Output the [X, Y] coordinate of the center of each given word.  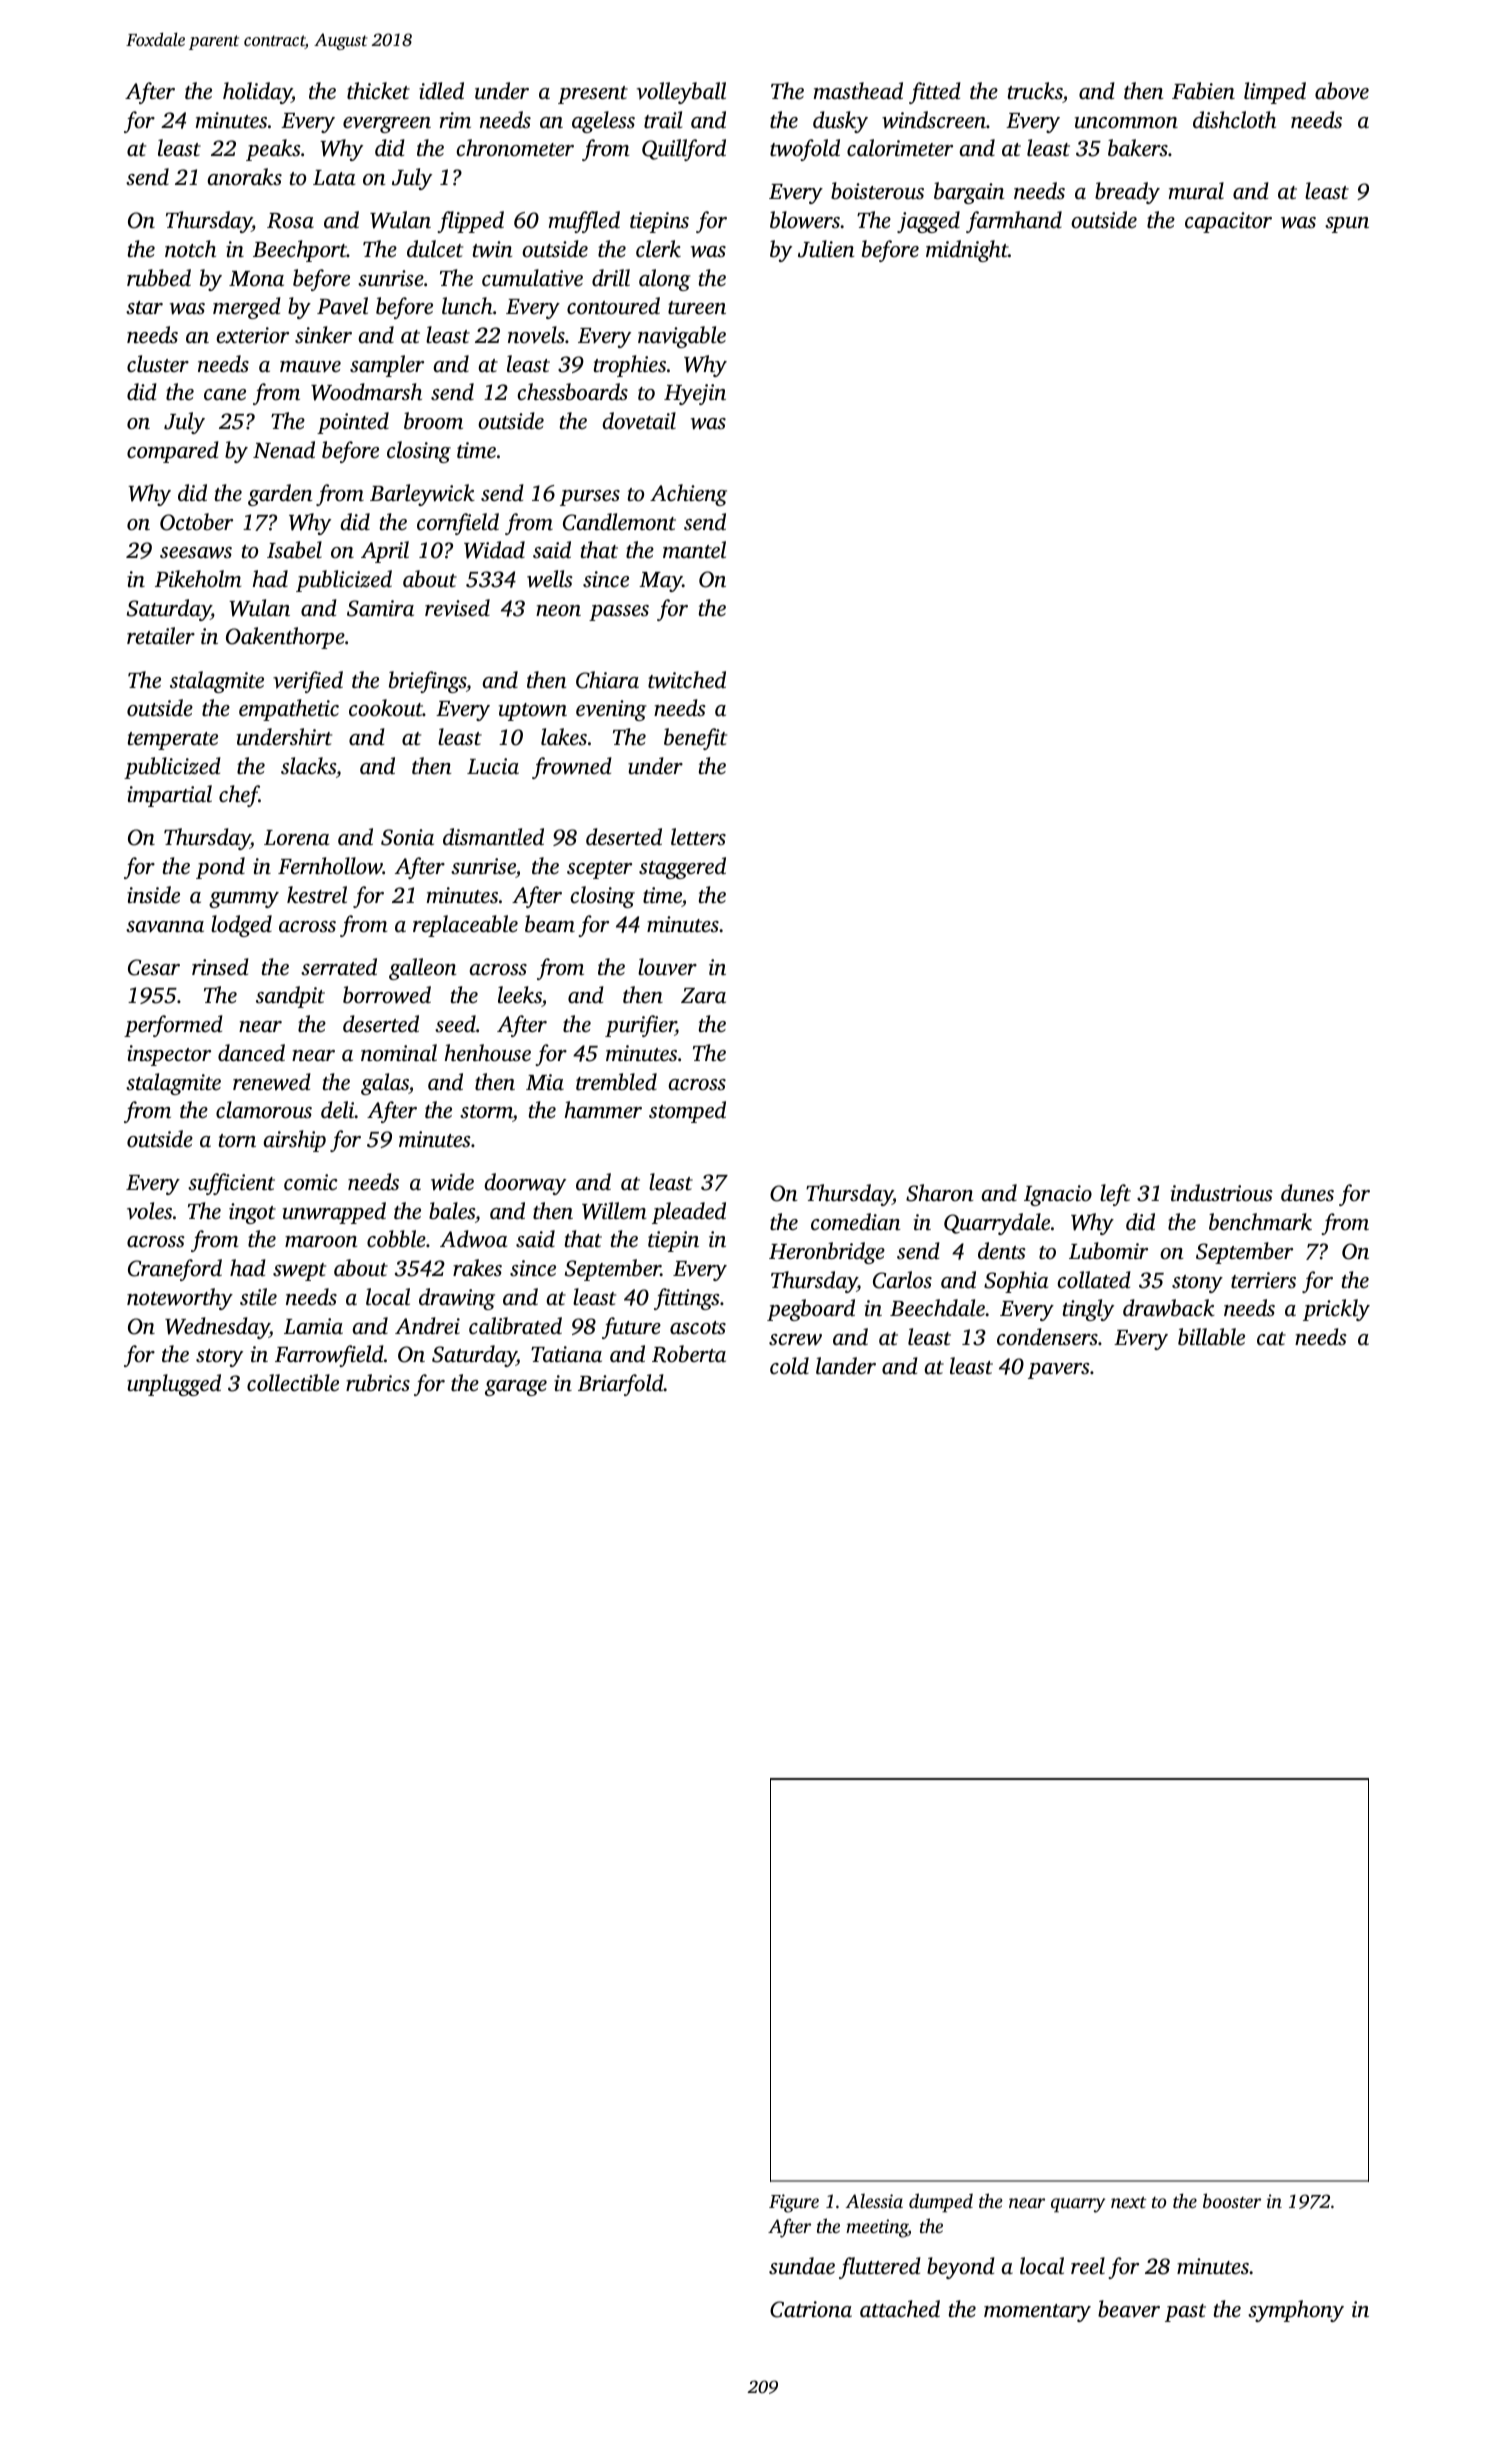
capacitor [1228, 222]
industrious [1222, 1193]
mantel [694, 550]
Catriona [811, 2309]
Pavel [342, 306]
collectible [293, 1383]
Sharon [940, 1193]
